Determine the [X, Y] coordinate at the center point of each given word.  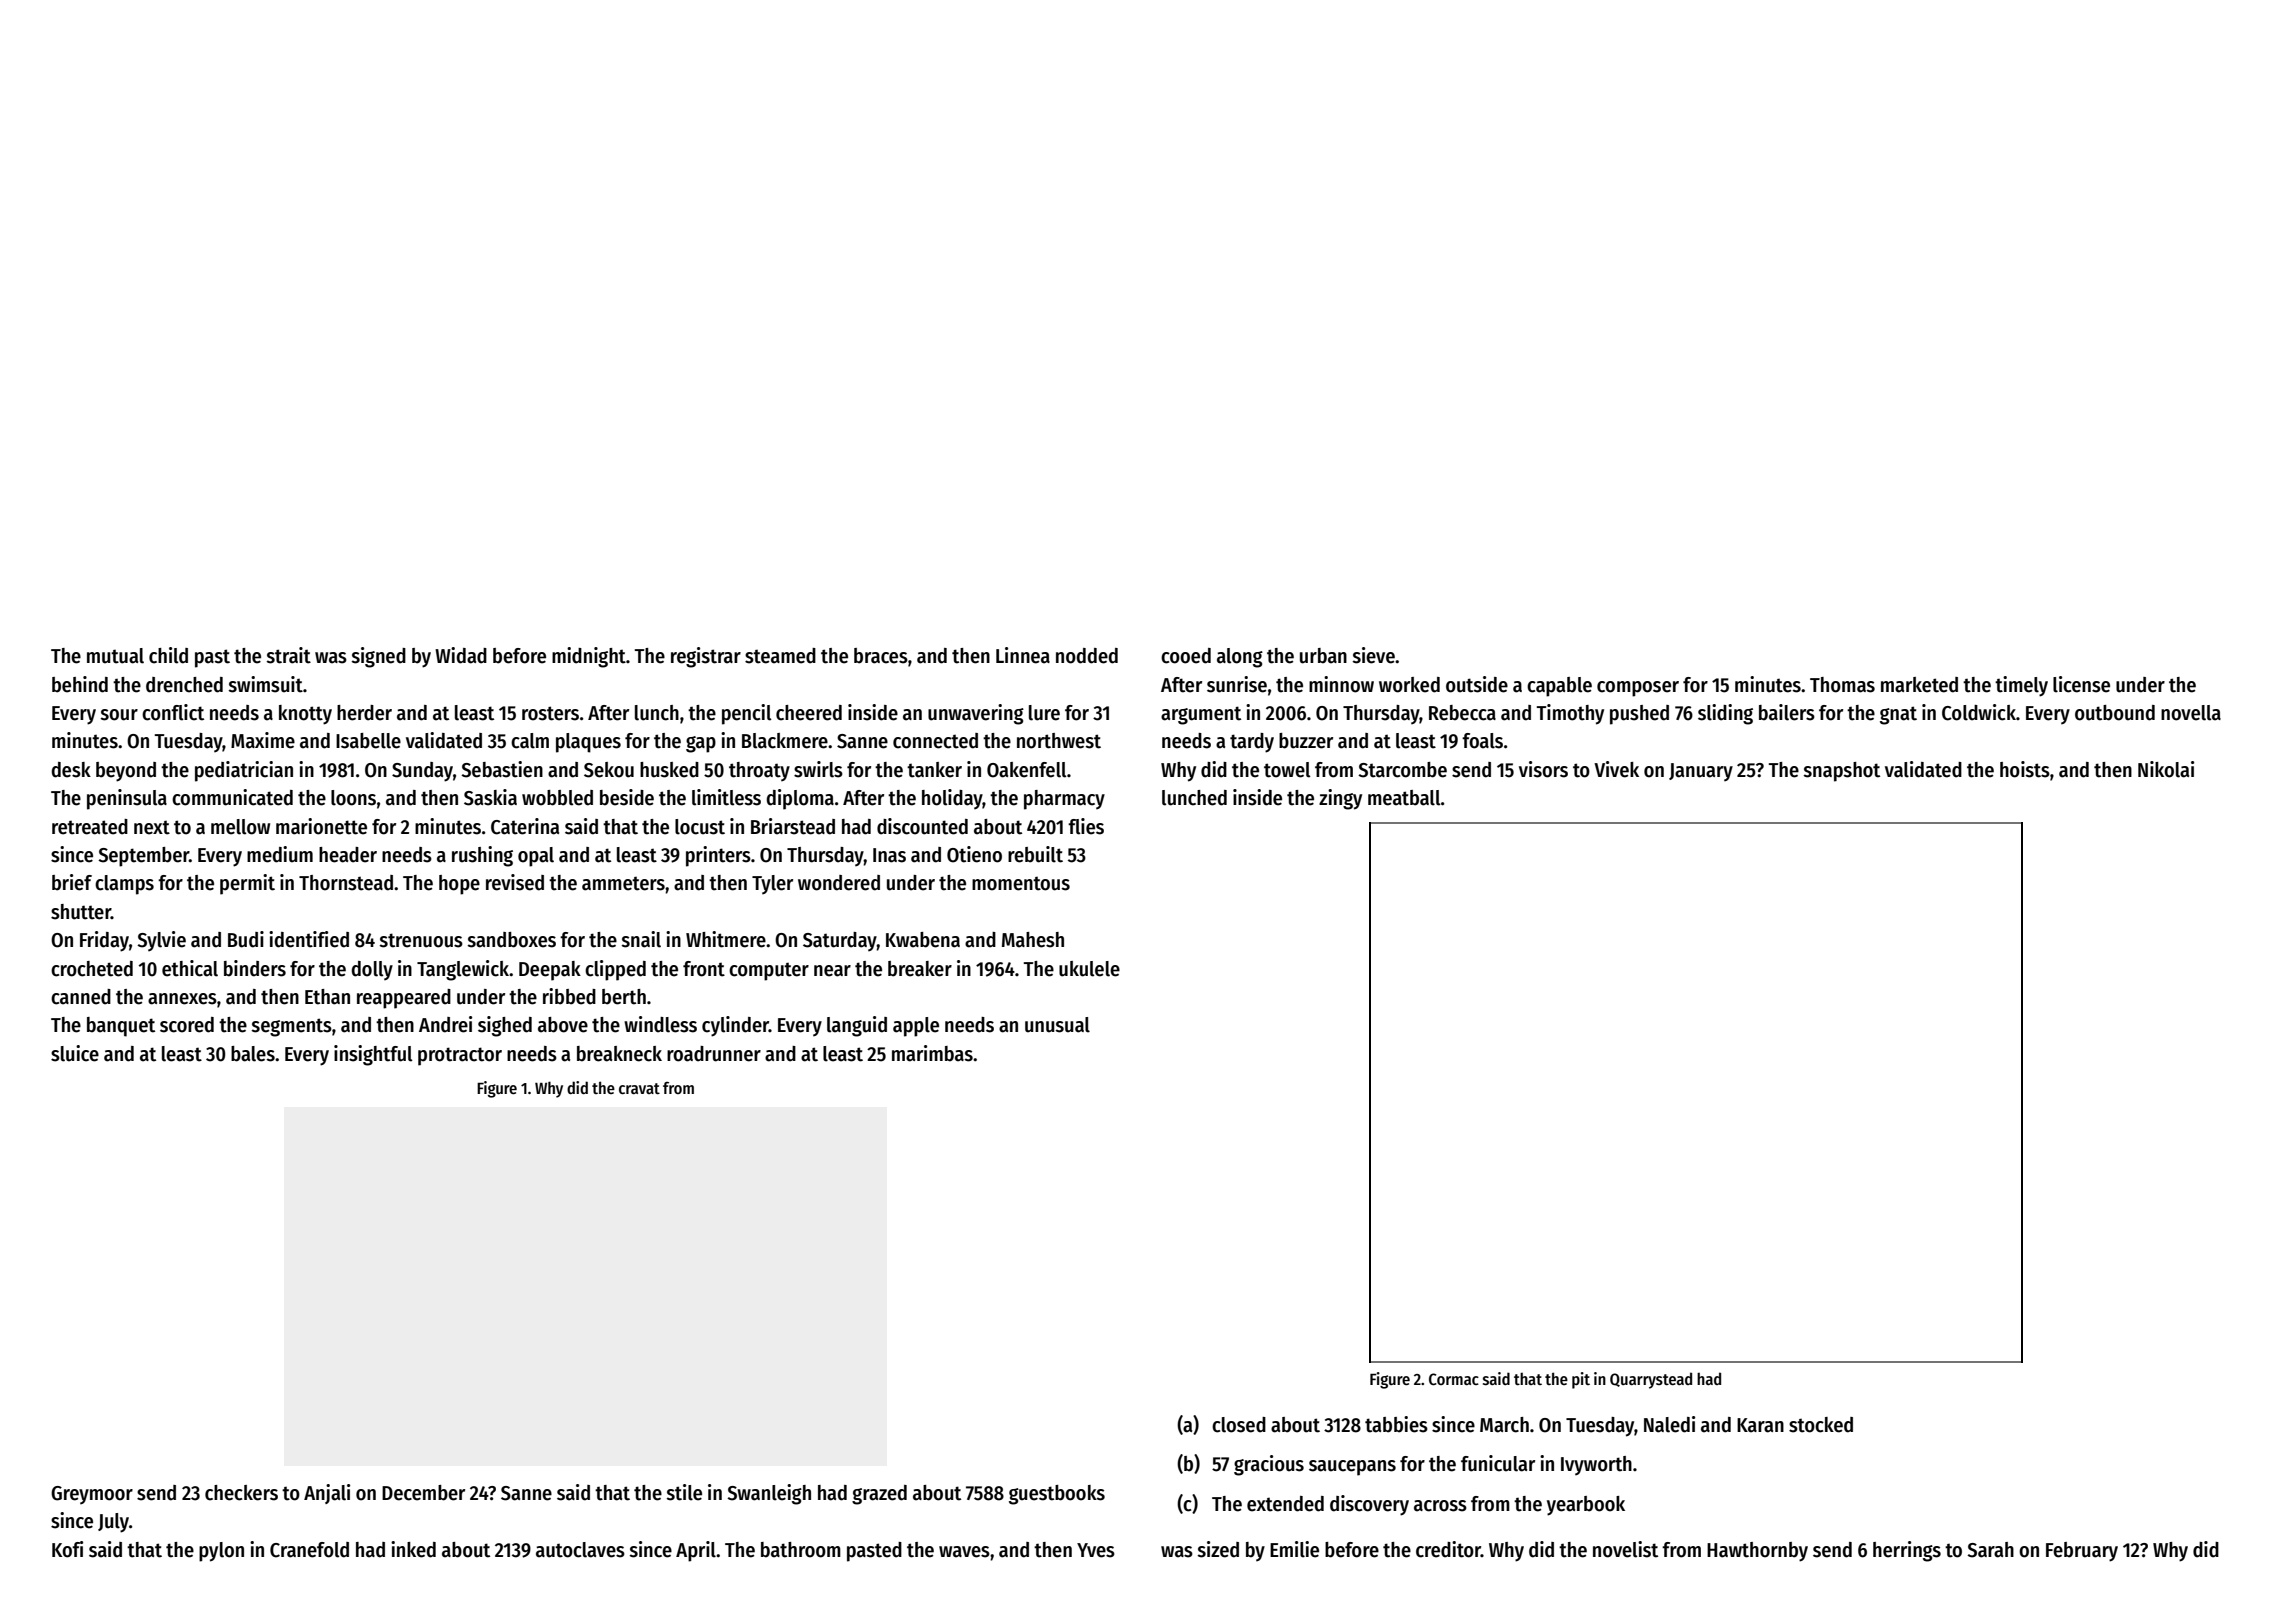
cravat [639, 1088]
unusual [1057, 1025]
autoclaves [580, 1550]
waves [964, 1552]
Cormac [1454, 1379]
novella [2191, 713]
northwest [1059, 741]
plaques [588, 743]
